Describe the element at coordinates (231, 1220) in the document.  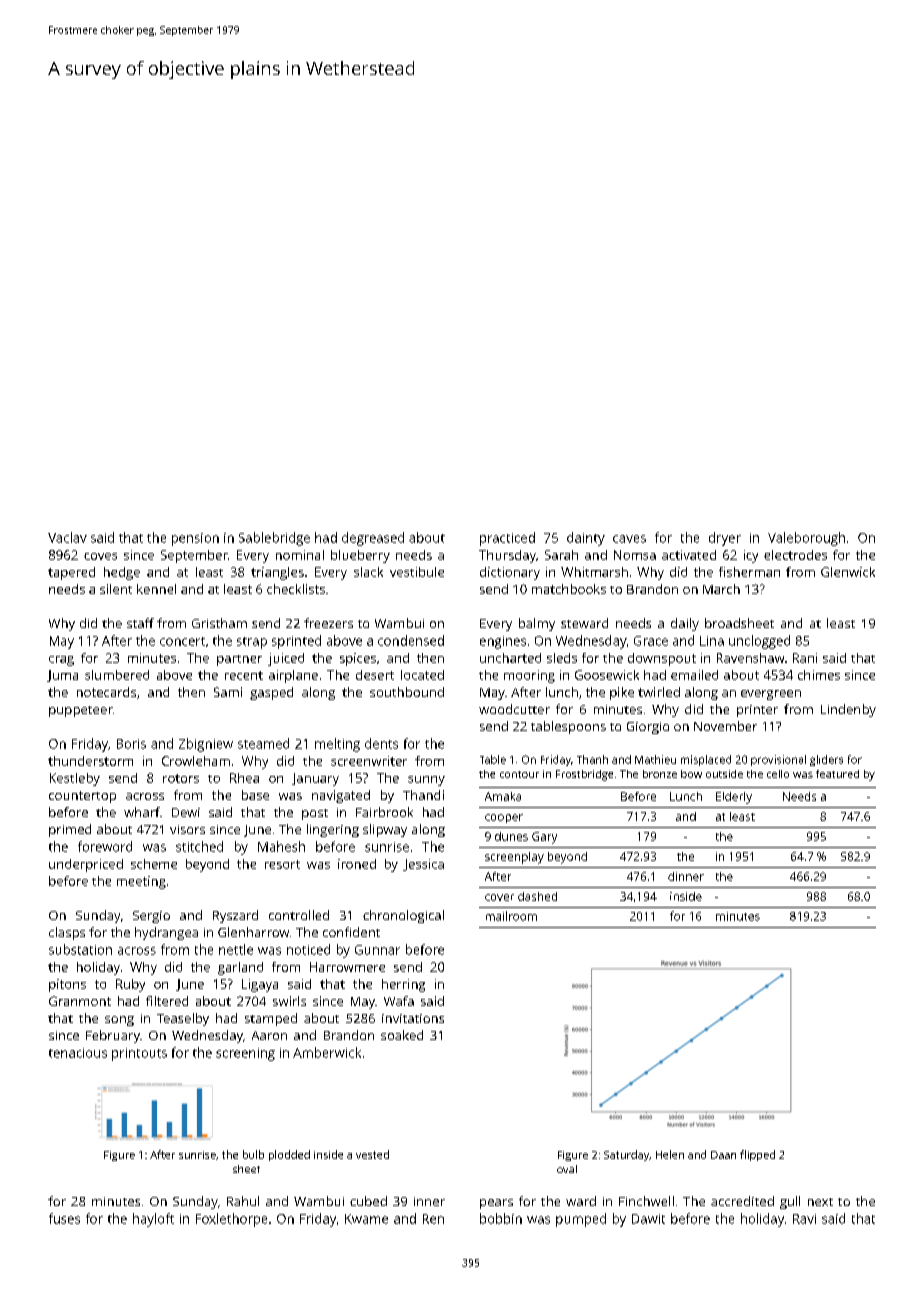
I see `Foxlethorpe` at that location.
